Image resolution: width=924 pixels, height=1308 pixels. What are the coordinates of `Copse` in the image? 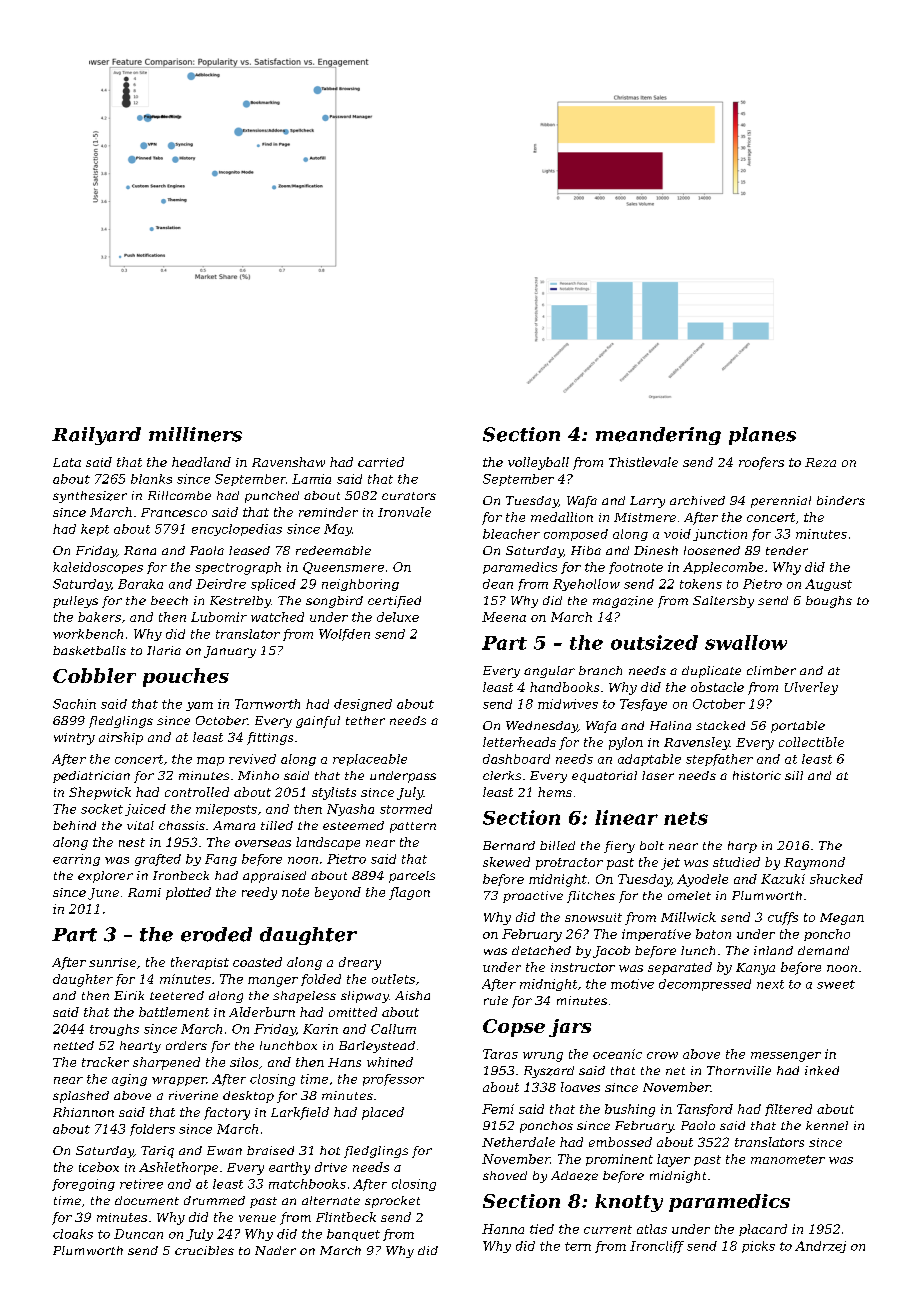 It's located at (514, 1028).
